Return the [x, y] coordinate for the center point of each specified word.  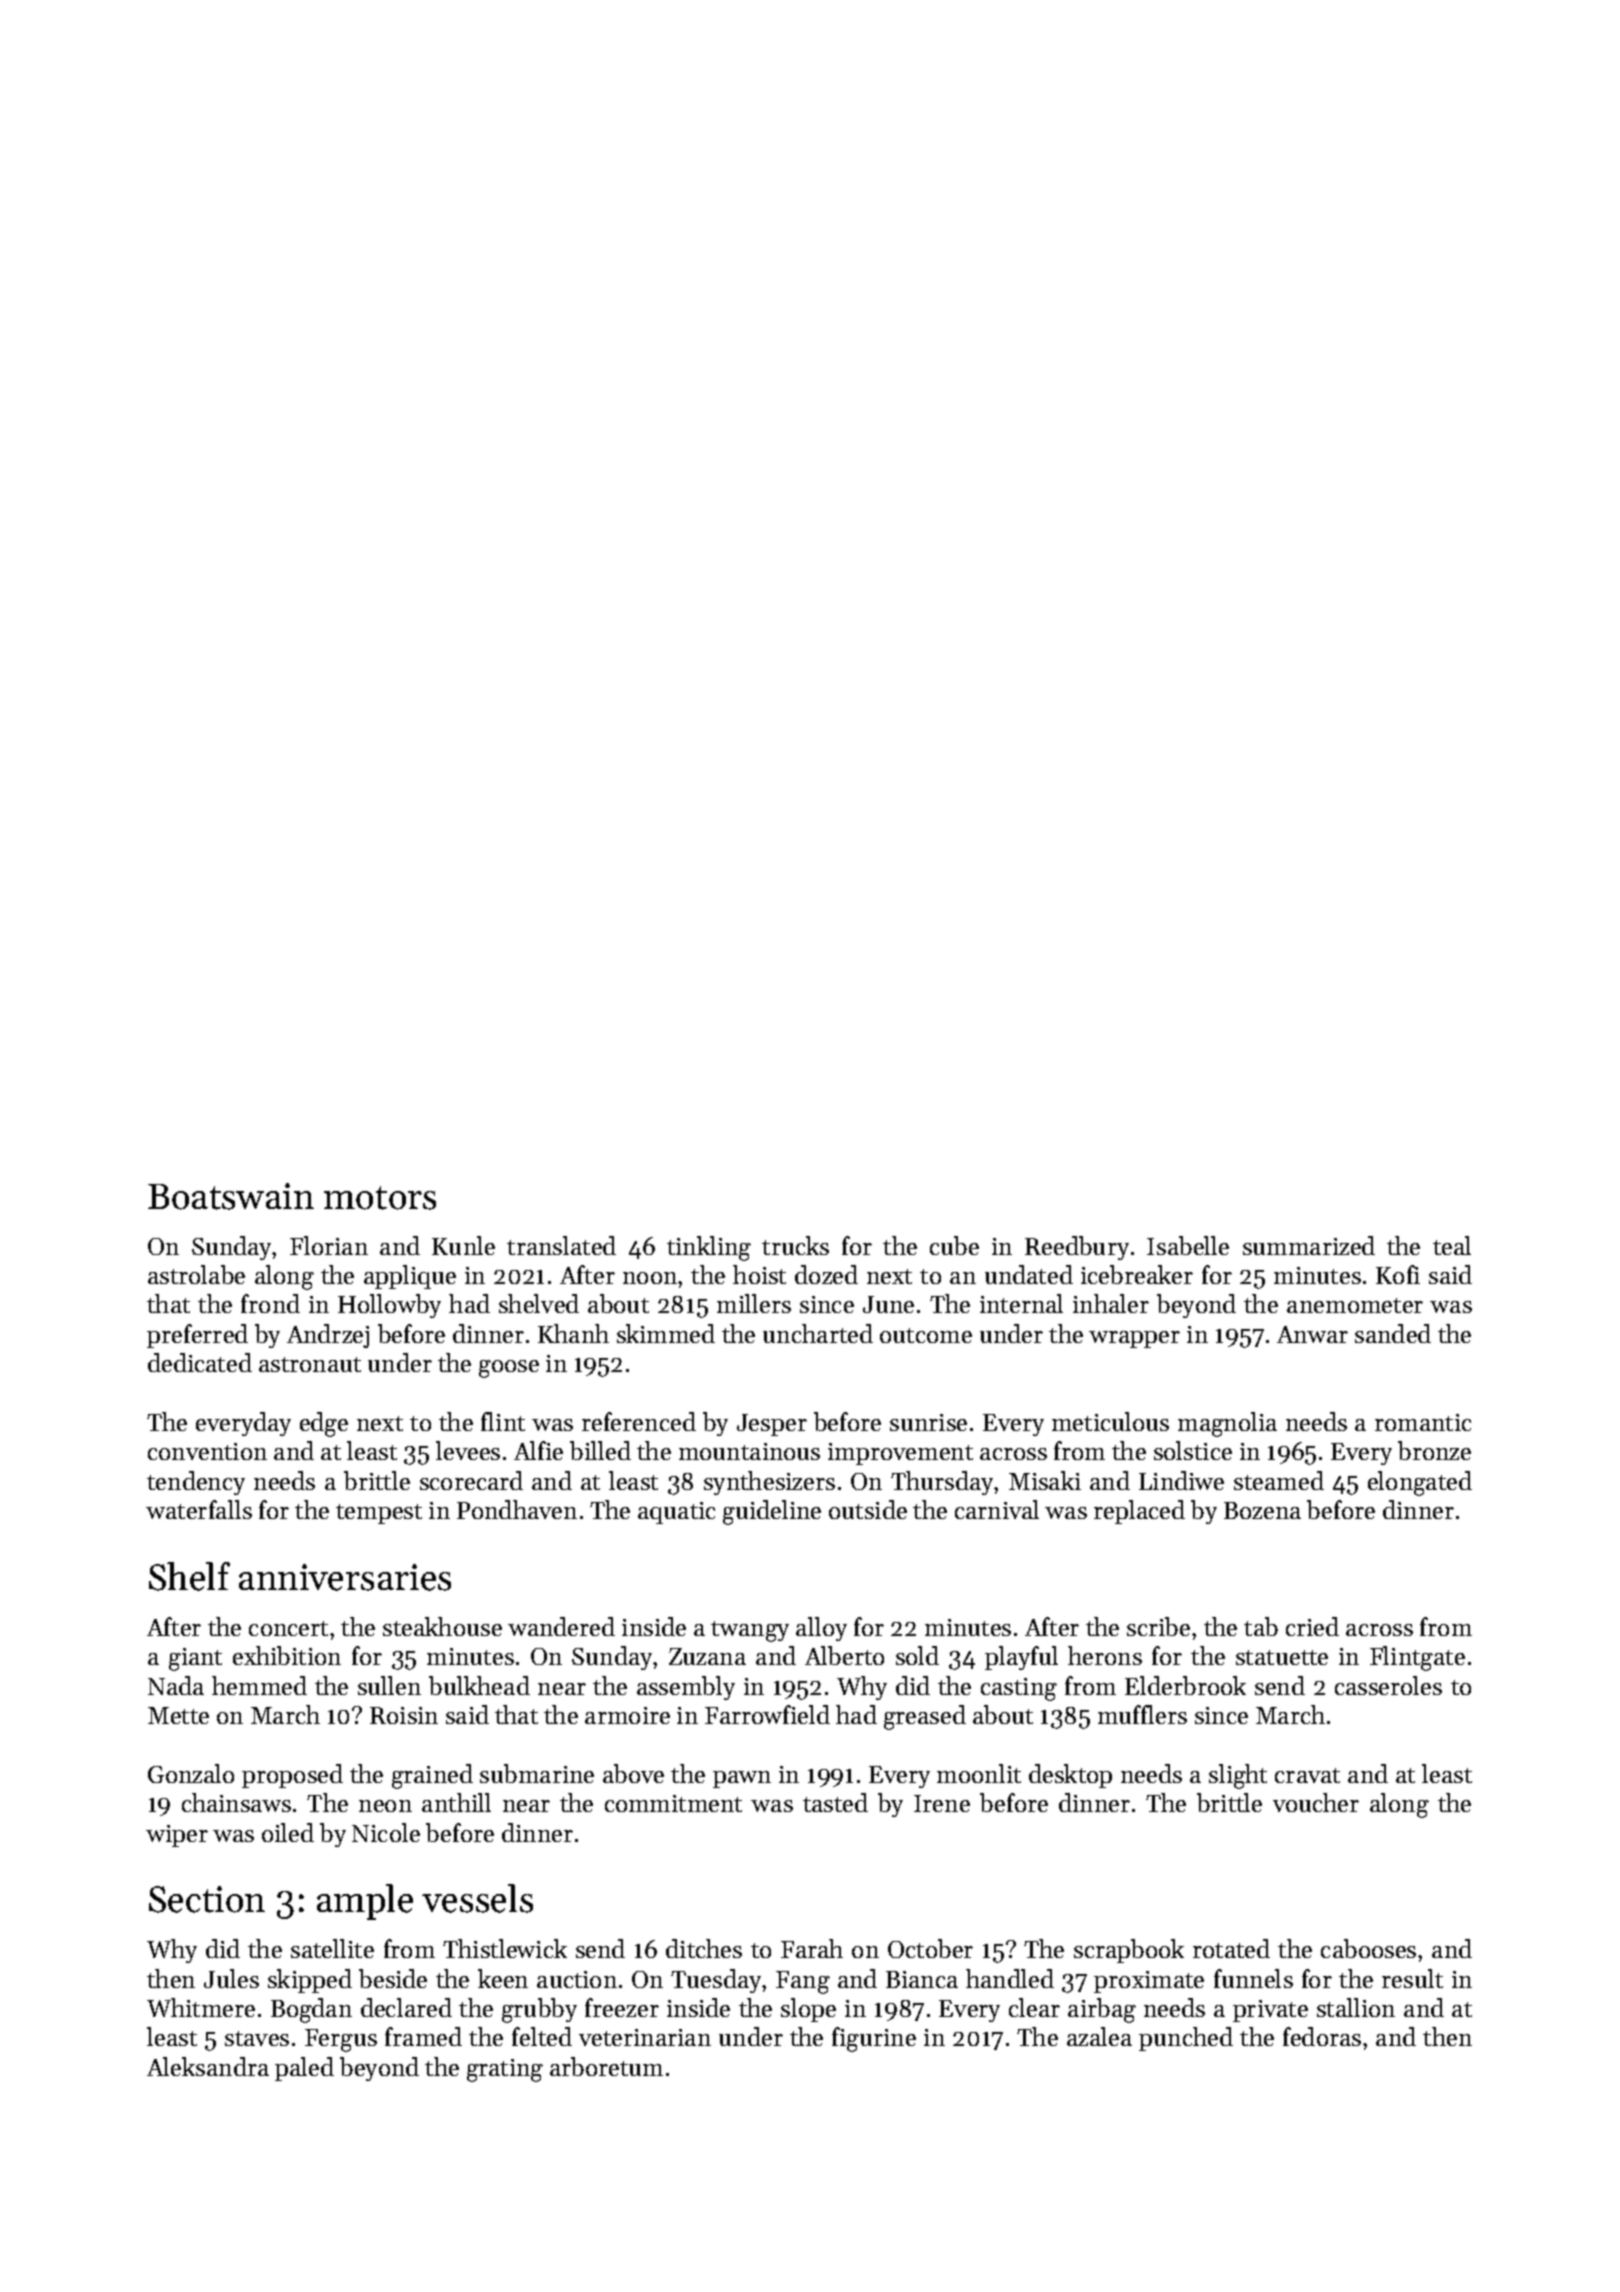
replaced [1139, 1512]
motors [380, 1198]
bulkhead [479, 1685]
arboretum [606, 2066]
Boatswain [231, 1196]
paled [304, 2069]
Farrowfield [767, 1714]
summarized [1309, 1245]
